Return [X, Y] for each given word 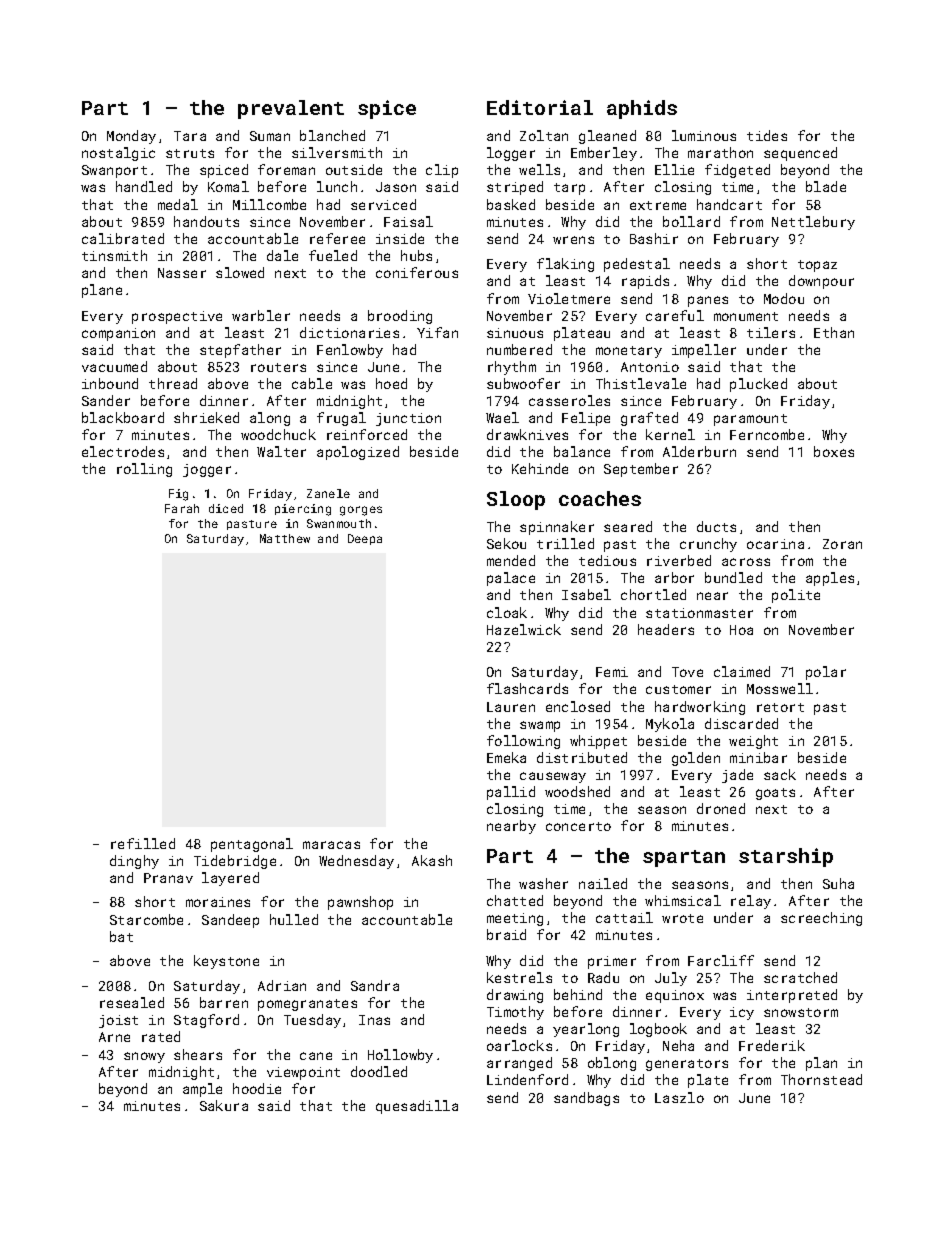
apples [830, 579]
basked [511, 204]
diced [226, 508]
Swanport [114, 171]
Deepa [365, 539]
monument [746, 316]
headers [666, 629]
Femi [612, 672]
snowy [144, 1057]
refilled [143, 843]
